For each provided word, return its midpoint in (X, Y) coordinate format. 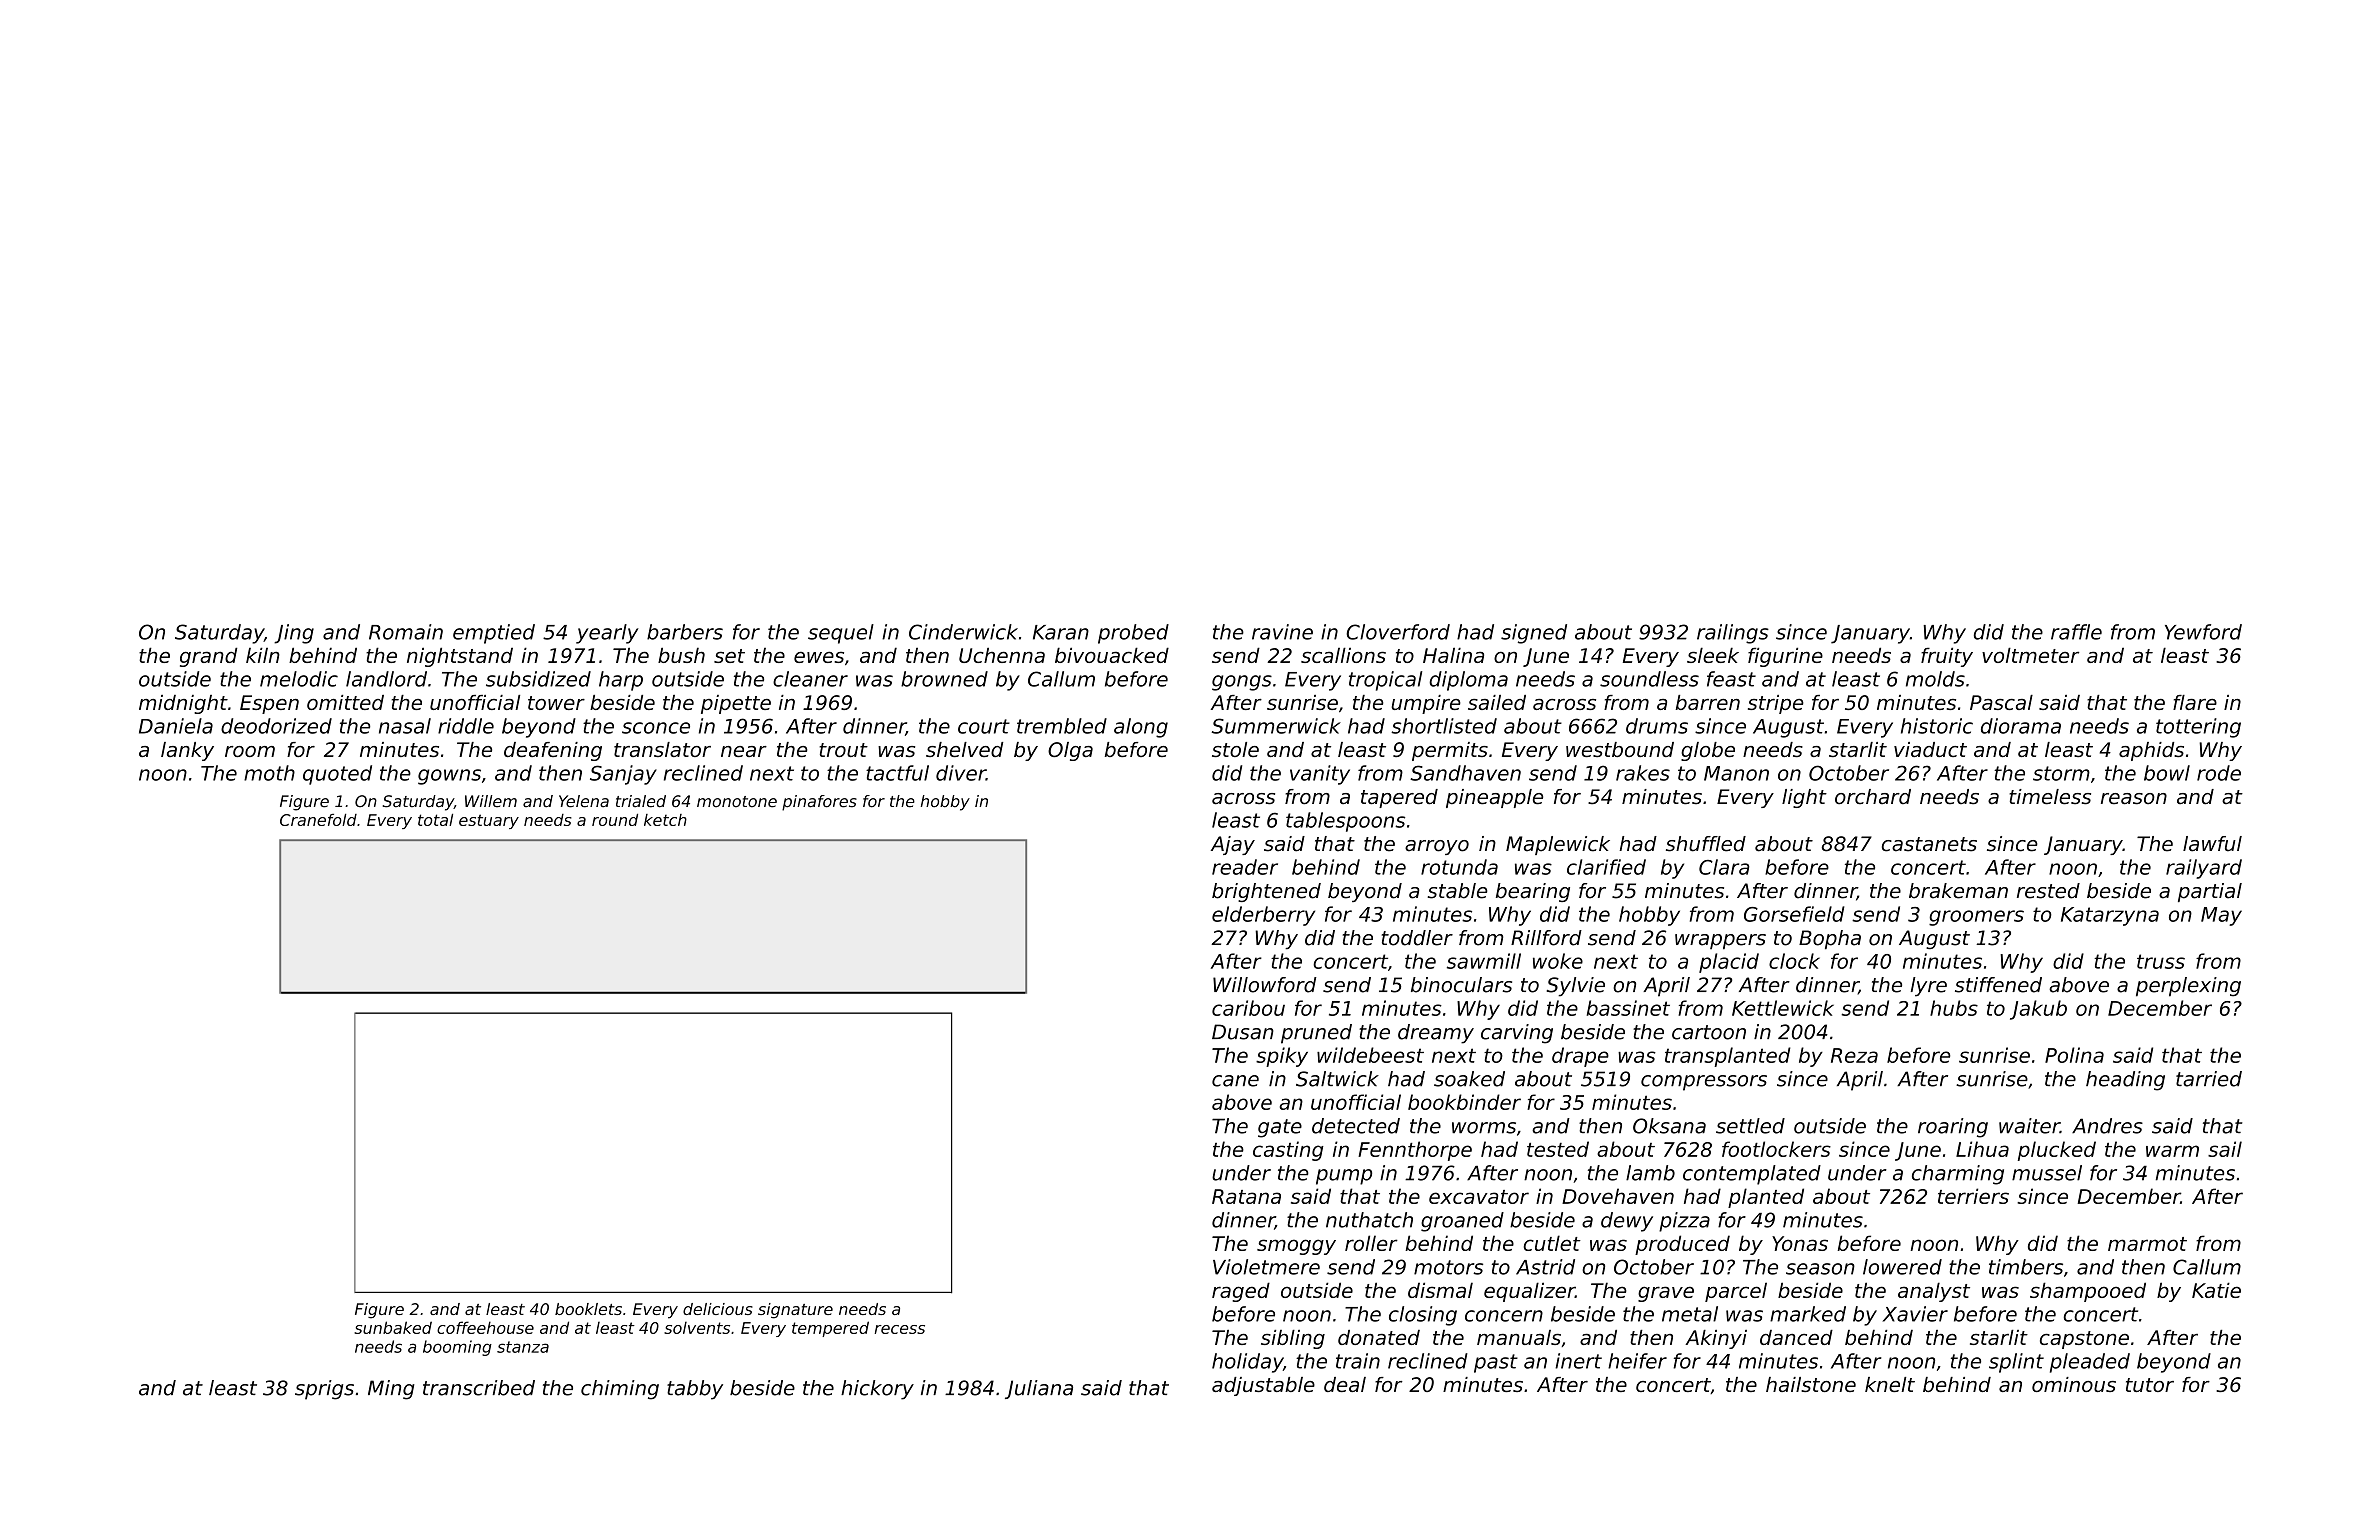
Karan (1061, 632)
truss (2161, 961)
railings (1733, 634)
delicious (718, 1309)
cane (1235, 1081)
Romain (406, 632)
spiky (1282, 1057)
